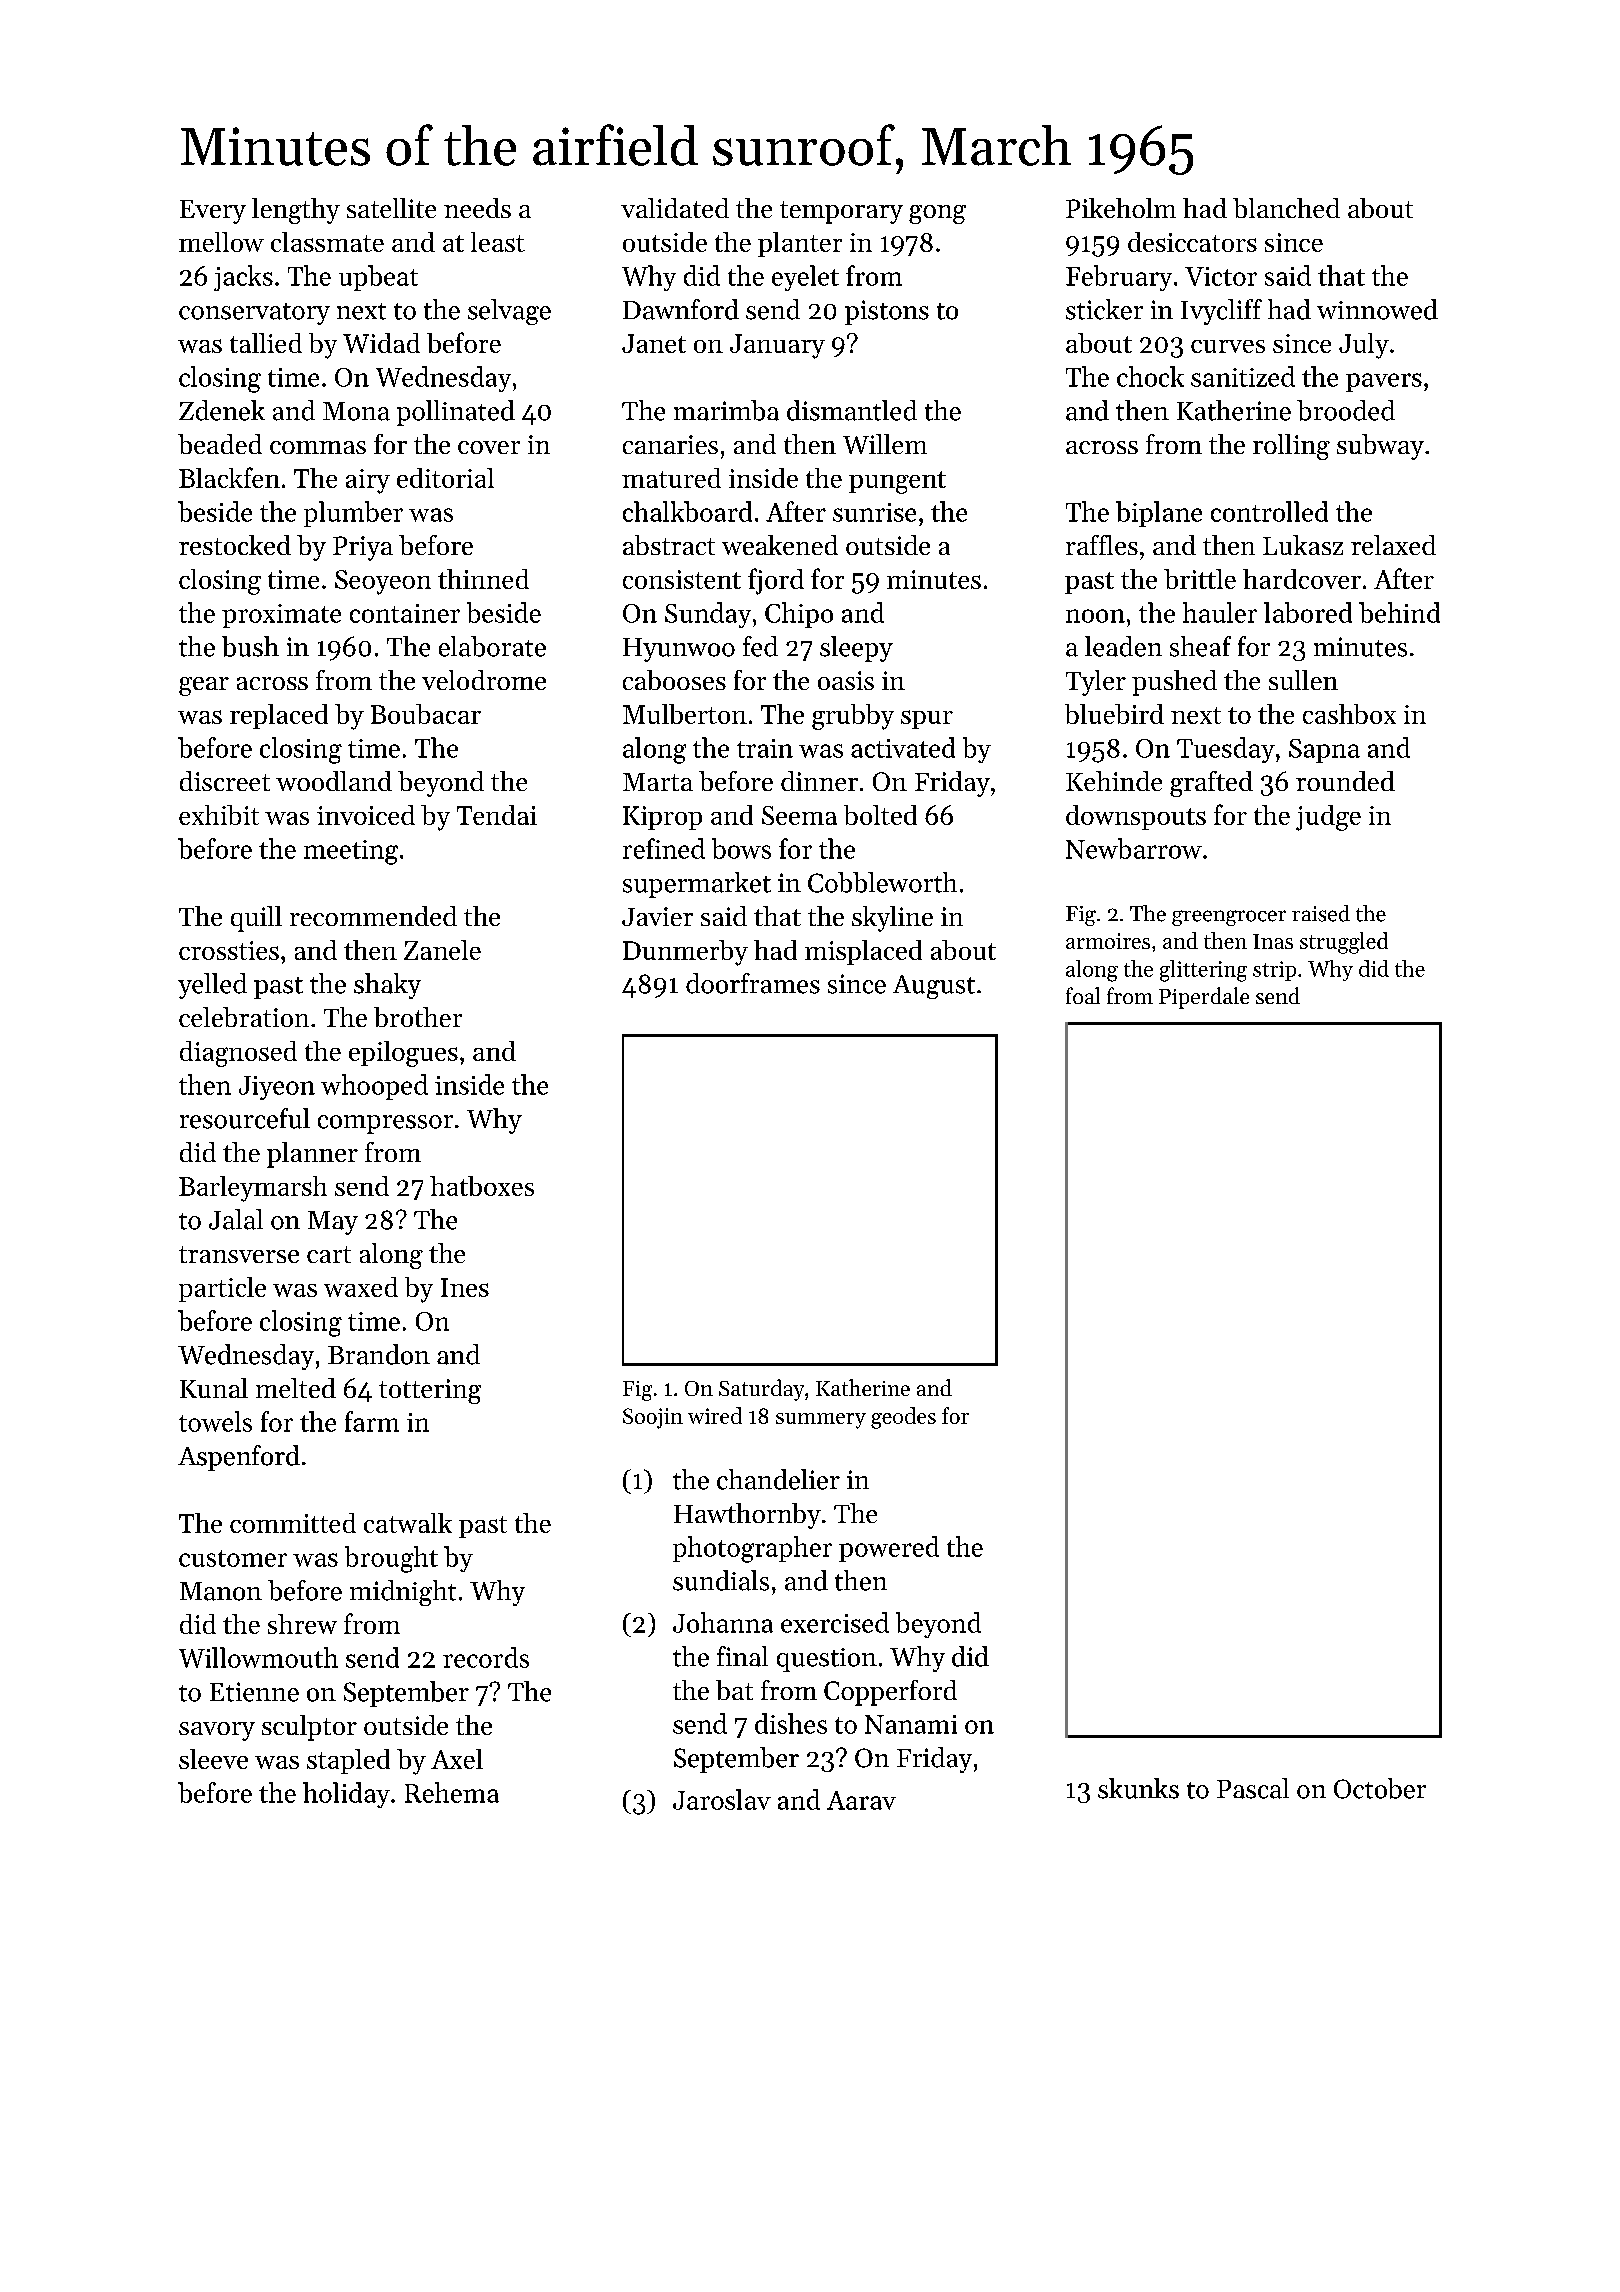 This screenshot has height=2292, width=1620. I want to click on Rehema, so click(452, 1792).
